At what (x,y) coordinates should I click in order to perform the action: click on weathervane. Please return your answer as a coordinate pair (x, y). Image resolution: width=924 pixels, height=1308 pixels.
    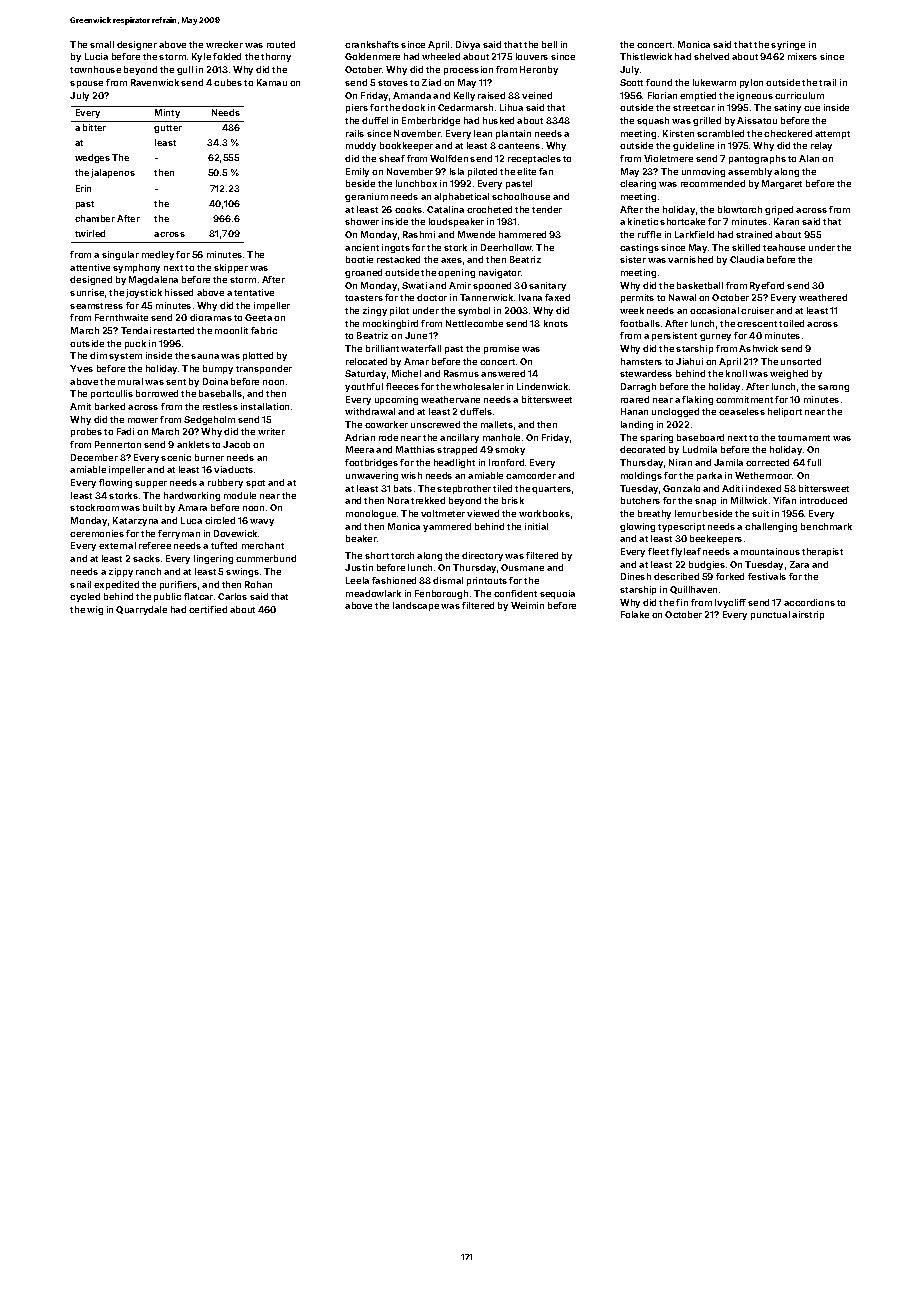
    Looking at the image, I should click on (450, 399).
